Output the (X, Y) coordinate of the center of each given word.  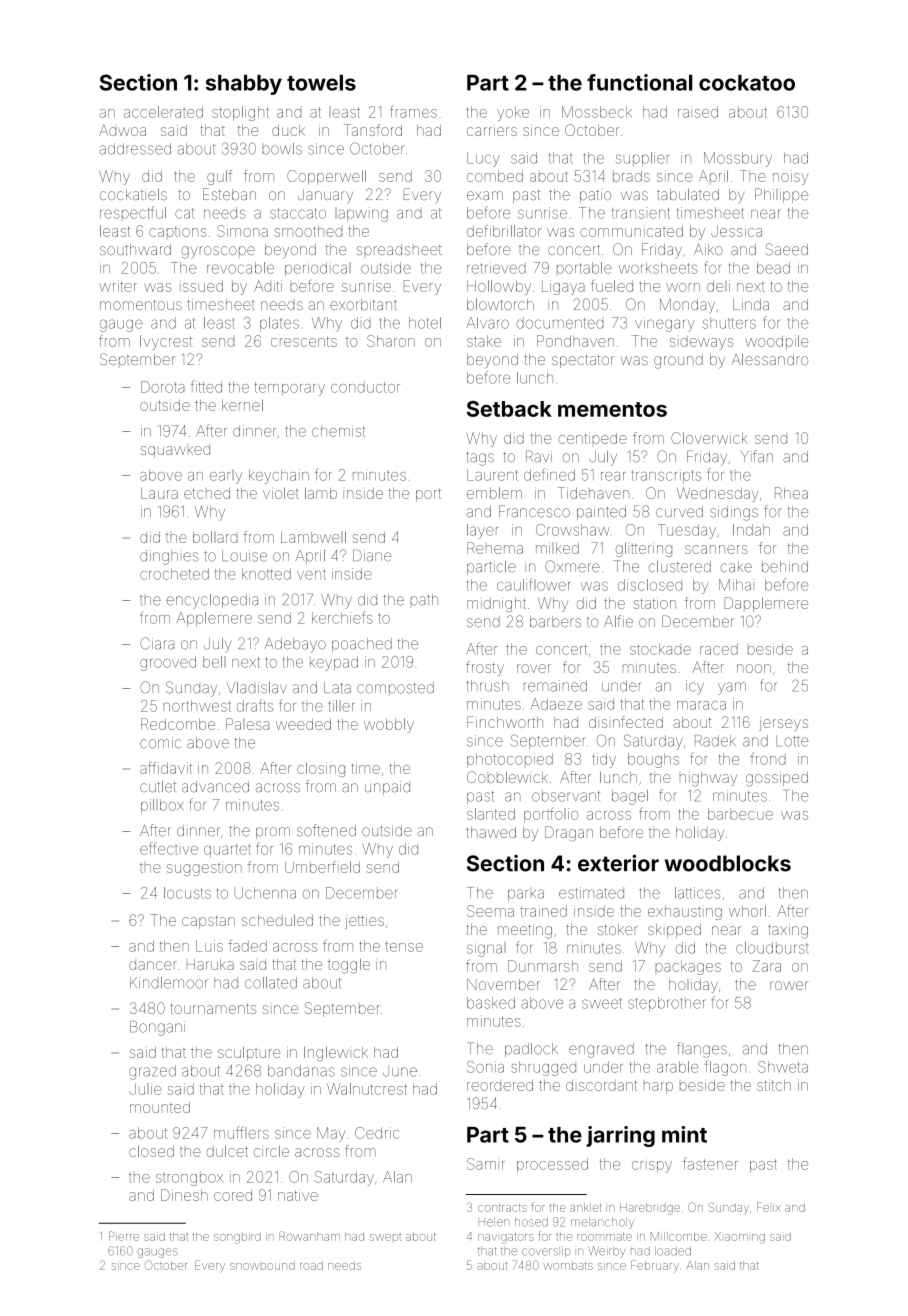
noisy (790, 177)
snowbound (262, 1265)
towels (321, 82)
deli (718, 286)
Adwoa (122, 130)
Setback (509, 409)
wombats (568, 1266)
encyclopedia (212, 601)
